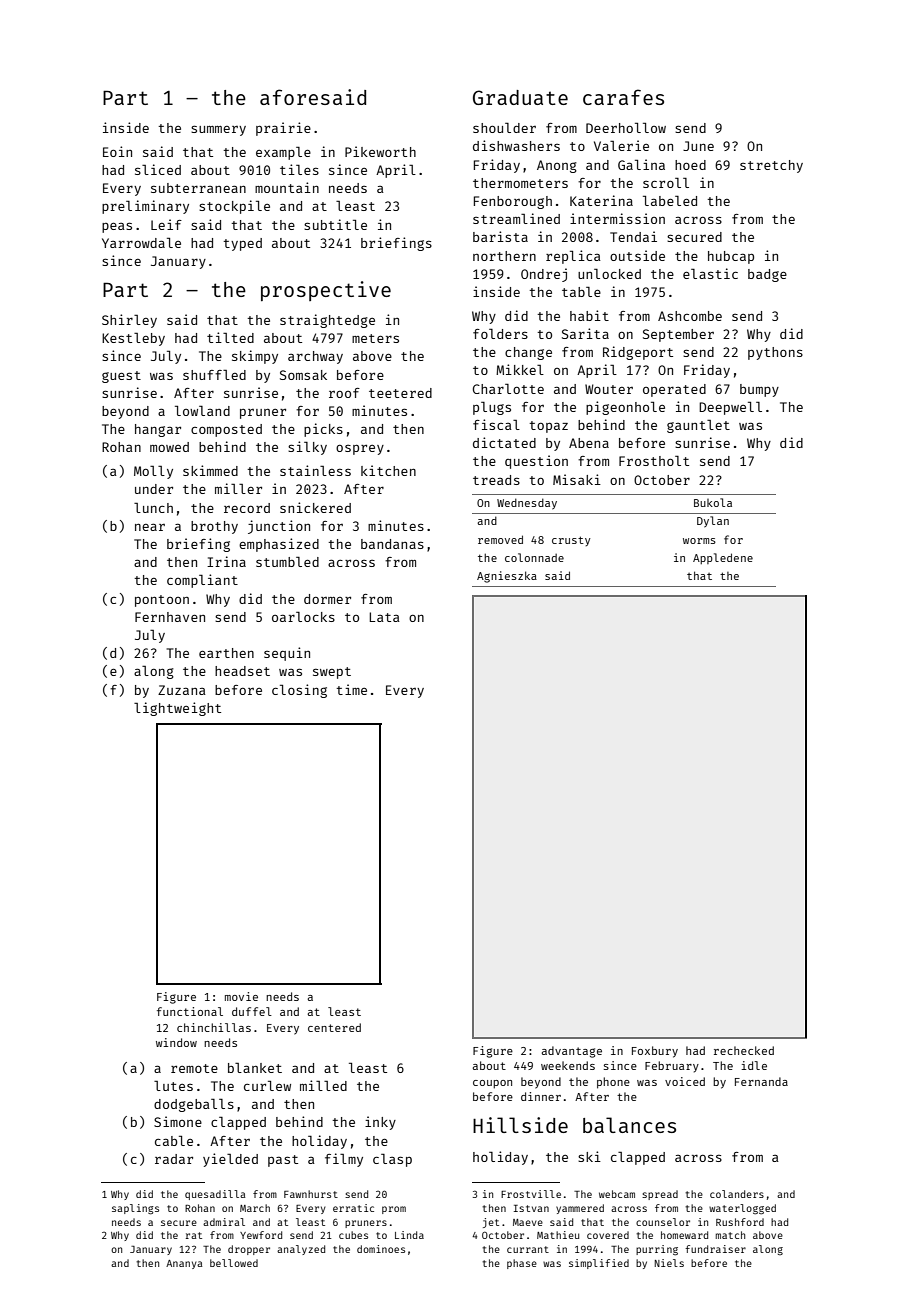 This screenshot has width=908, height=1316. I want to click on replica, so click(573, 257).
